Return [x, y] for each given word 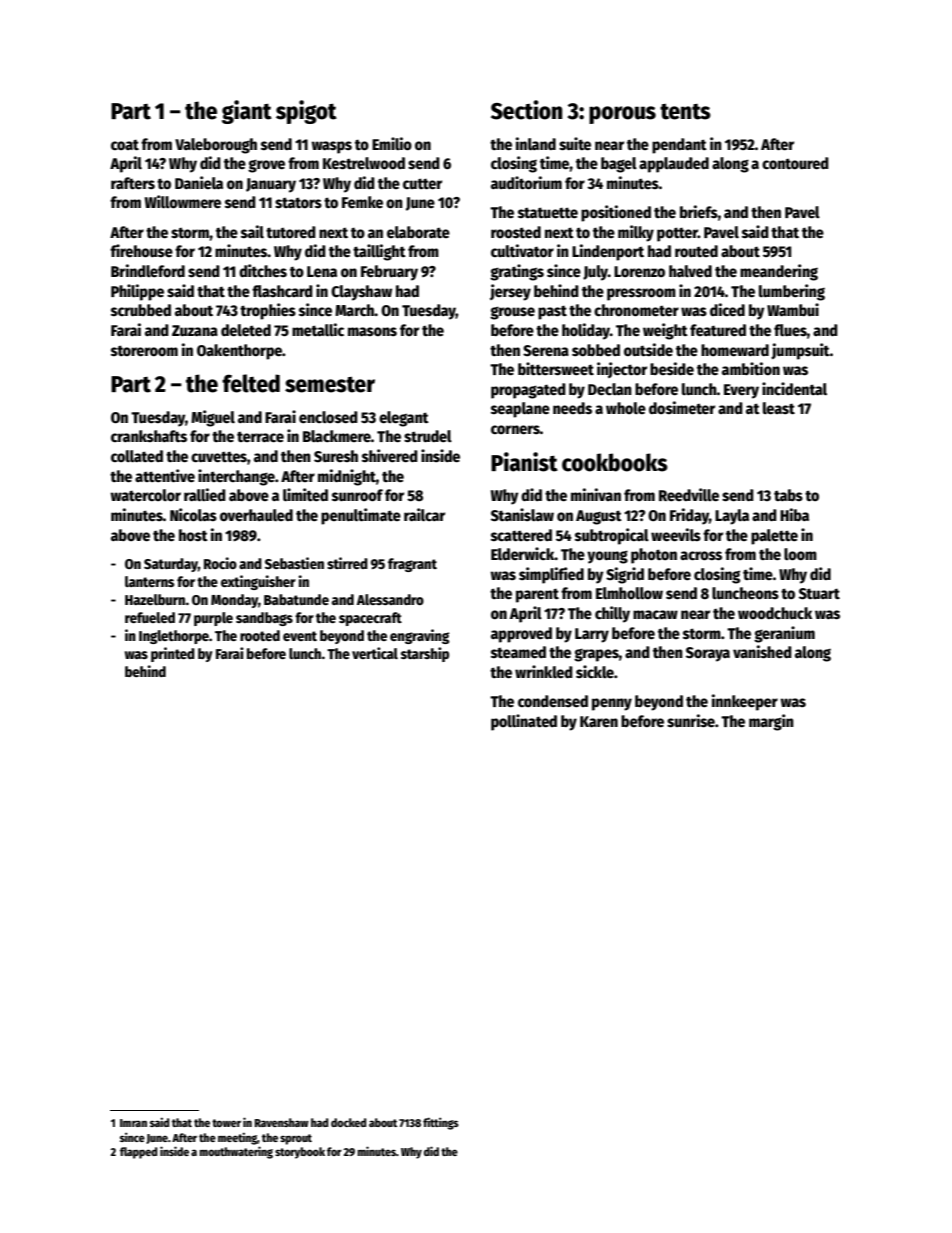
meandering [779, 272]
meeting [237, 1138]
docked [348, 1122]
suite [575, 144]
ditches [263, 270]
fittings [441, 1123]
